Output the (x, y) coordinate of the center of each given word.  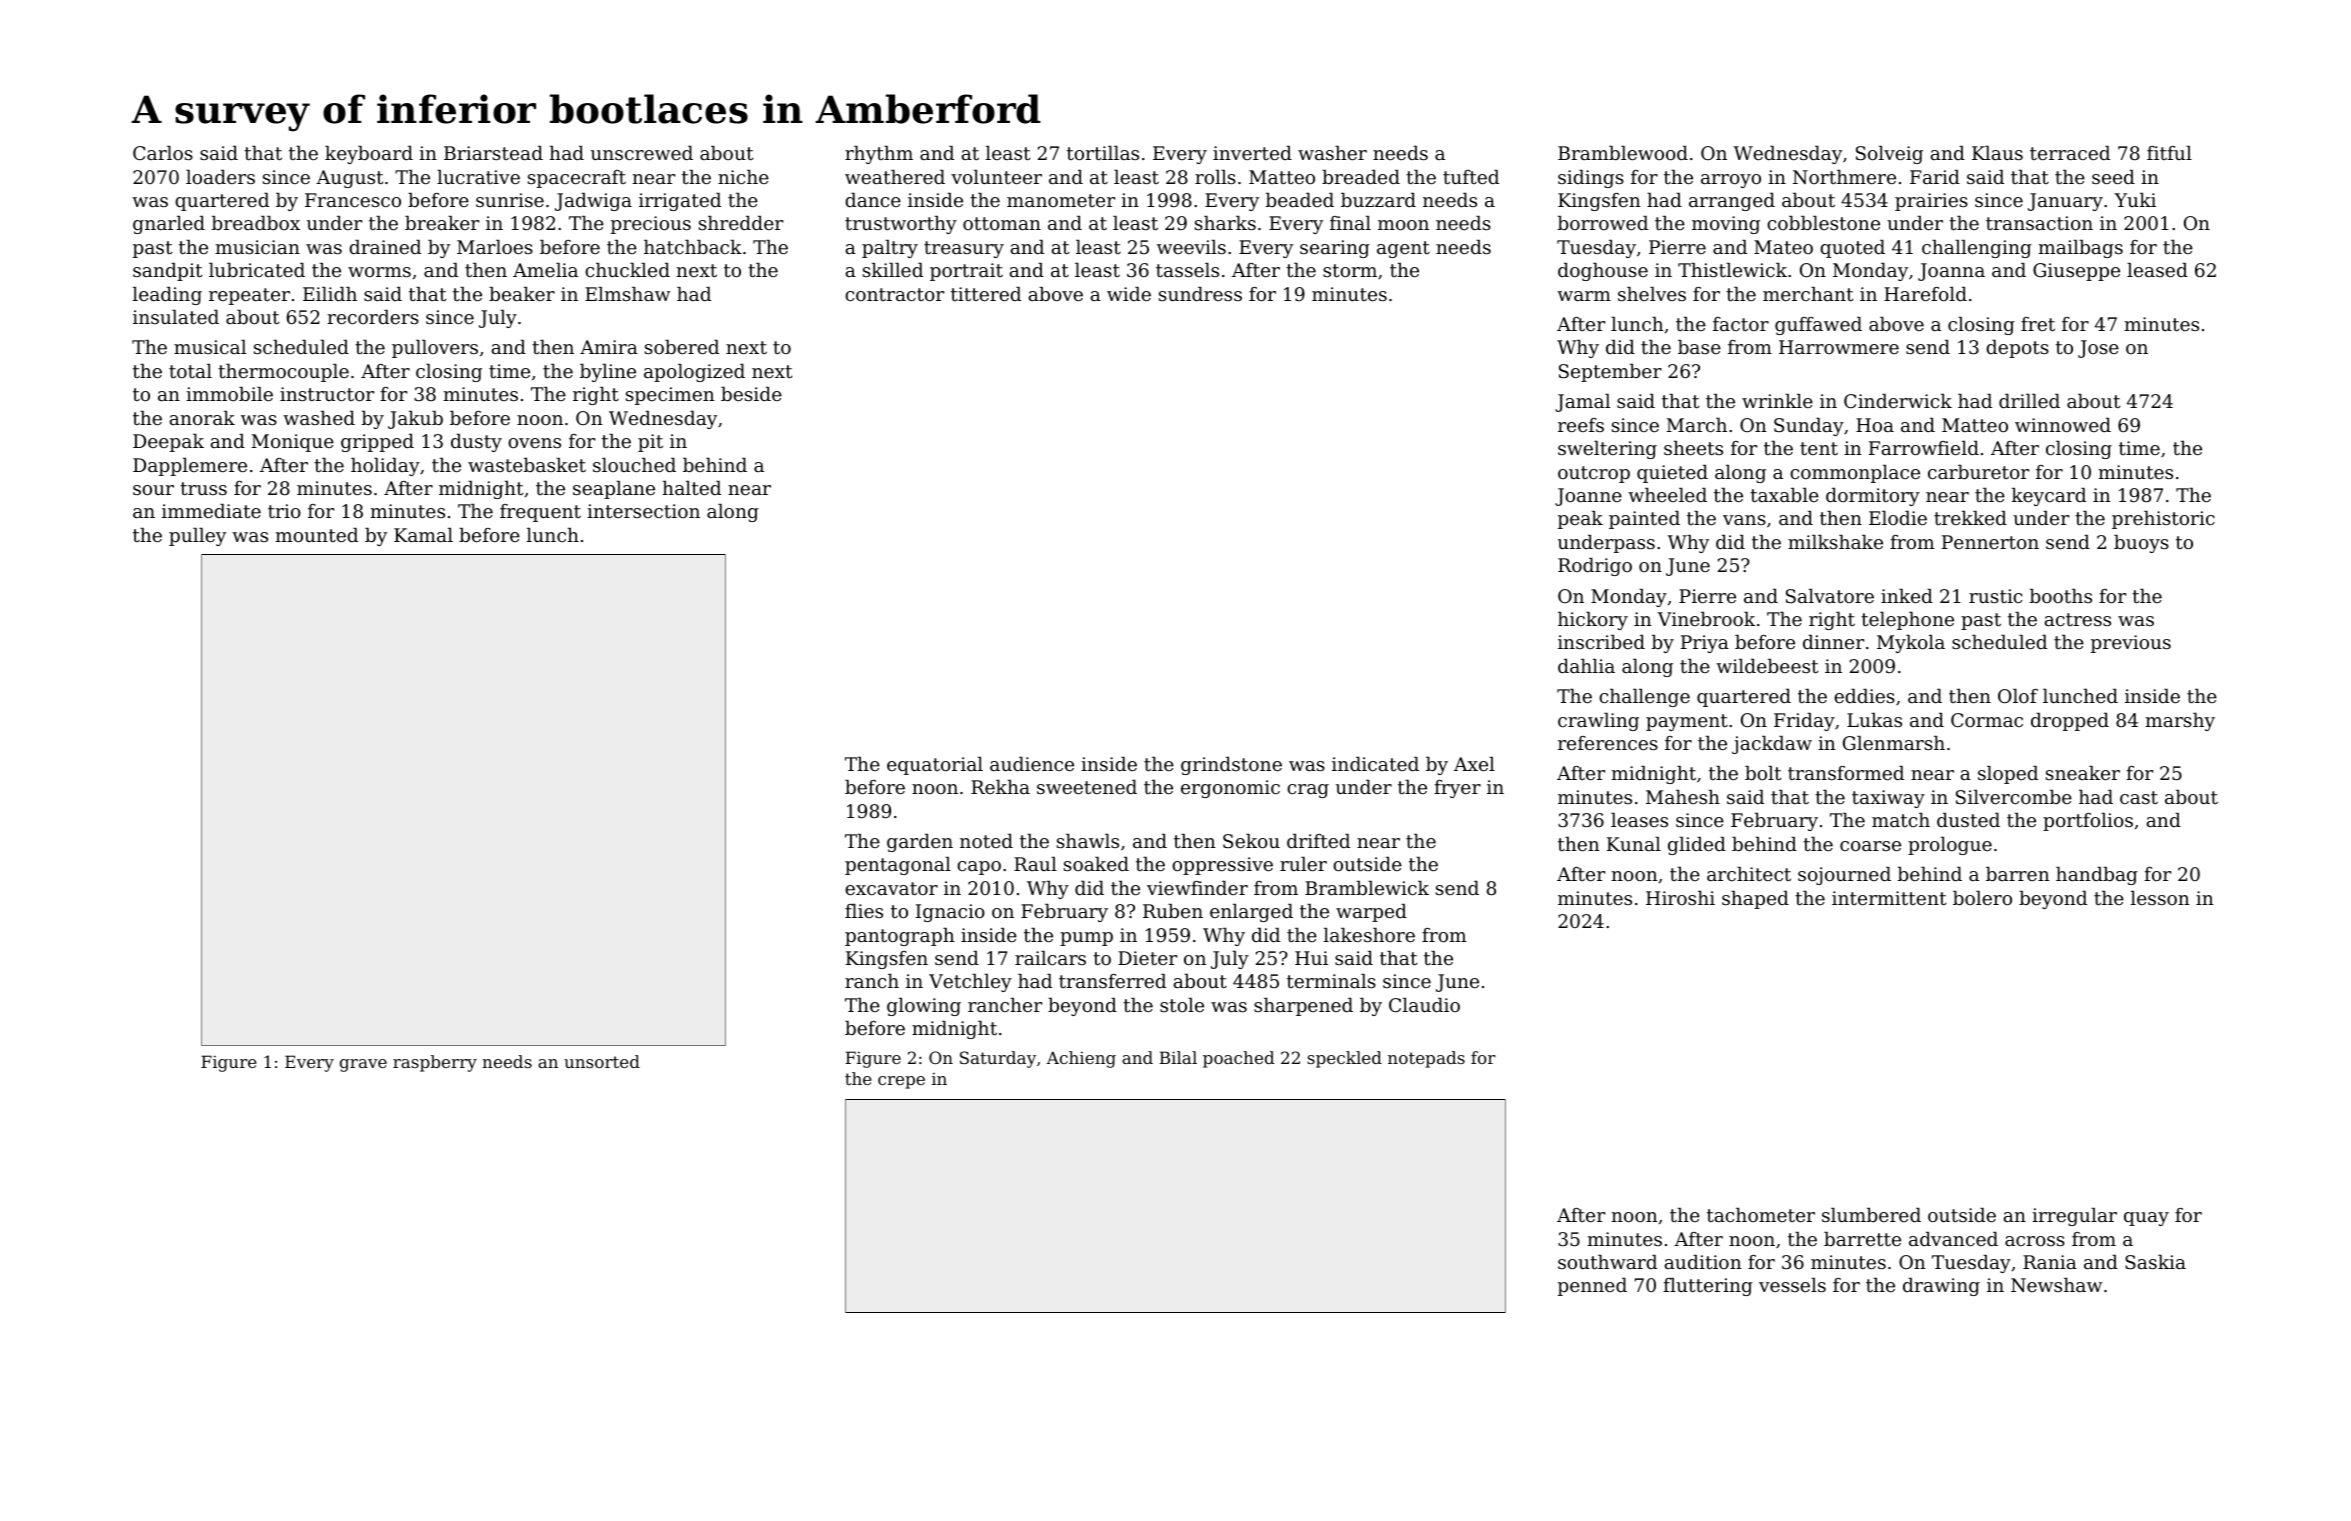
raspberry (435, 1063)
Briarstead (493, 153)
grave (363, 1065)
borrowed (1603, 223)
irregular (2074, 1217)
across (2035, 1241)
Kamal (423, 535)
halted (692, 488)
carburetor (1978, 472)
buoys (2141, 544)
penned (1592, 1287)
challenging (1977, 249)
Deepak (168, 443)
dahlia (1586, 666)
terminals (1331, 981)
